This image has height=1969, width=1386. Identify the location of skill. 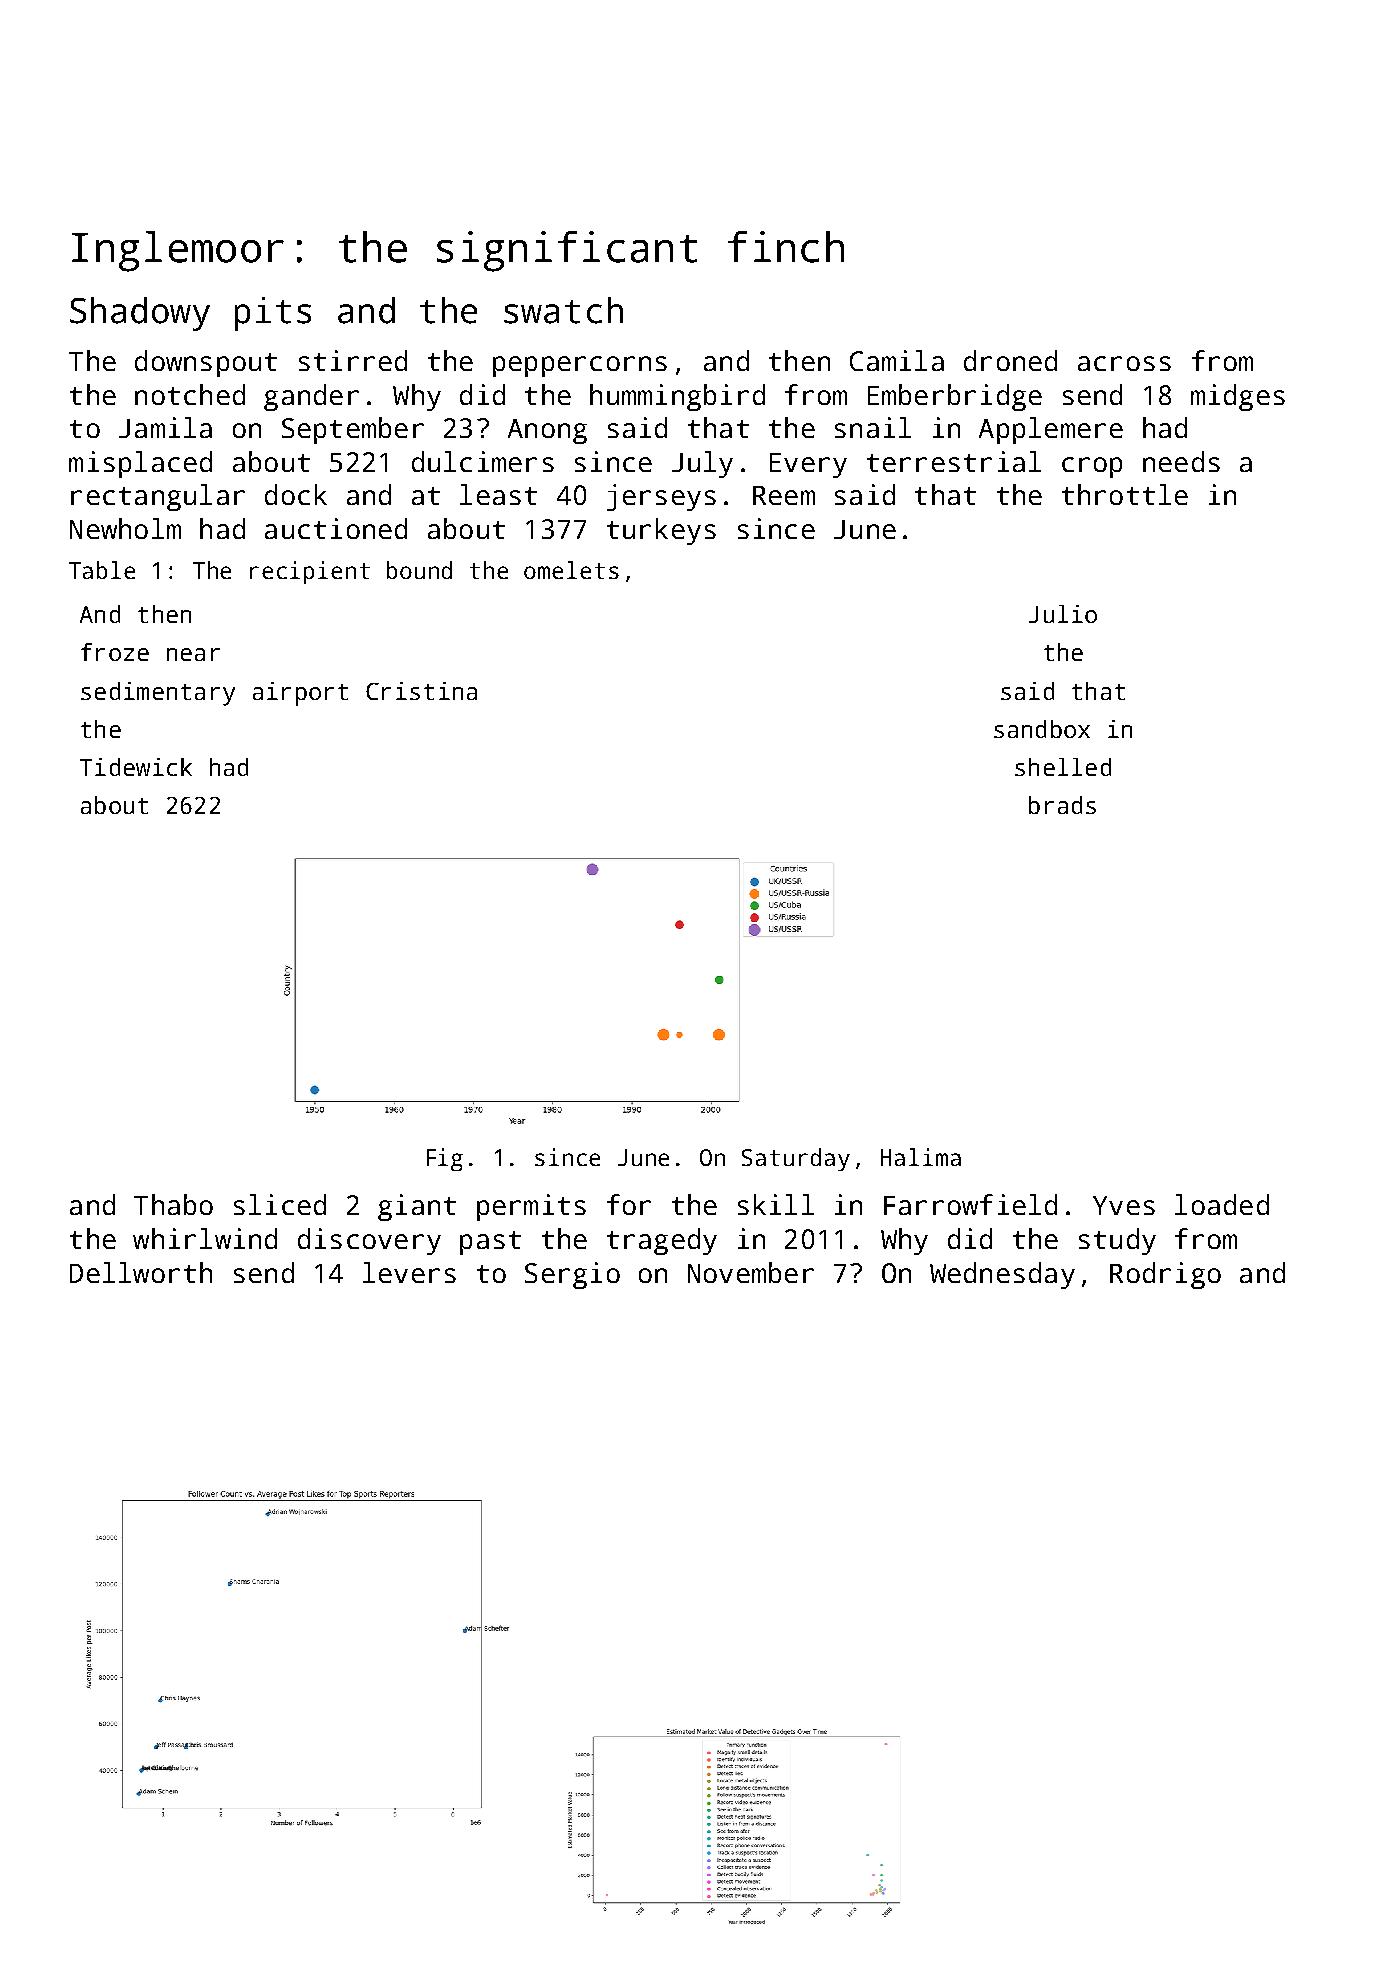
(776, 1204).
